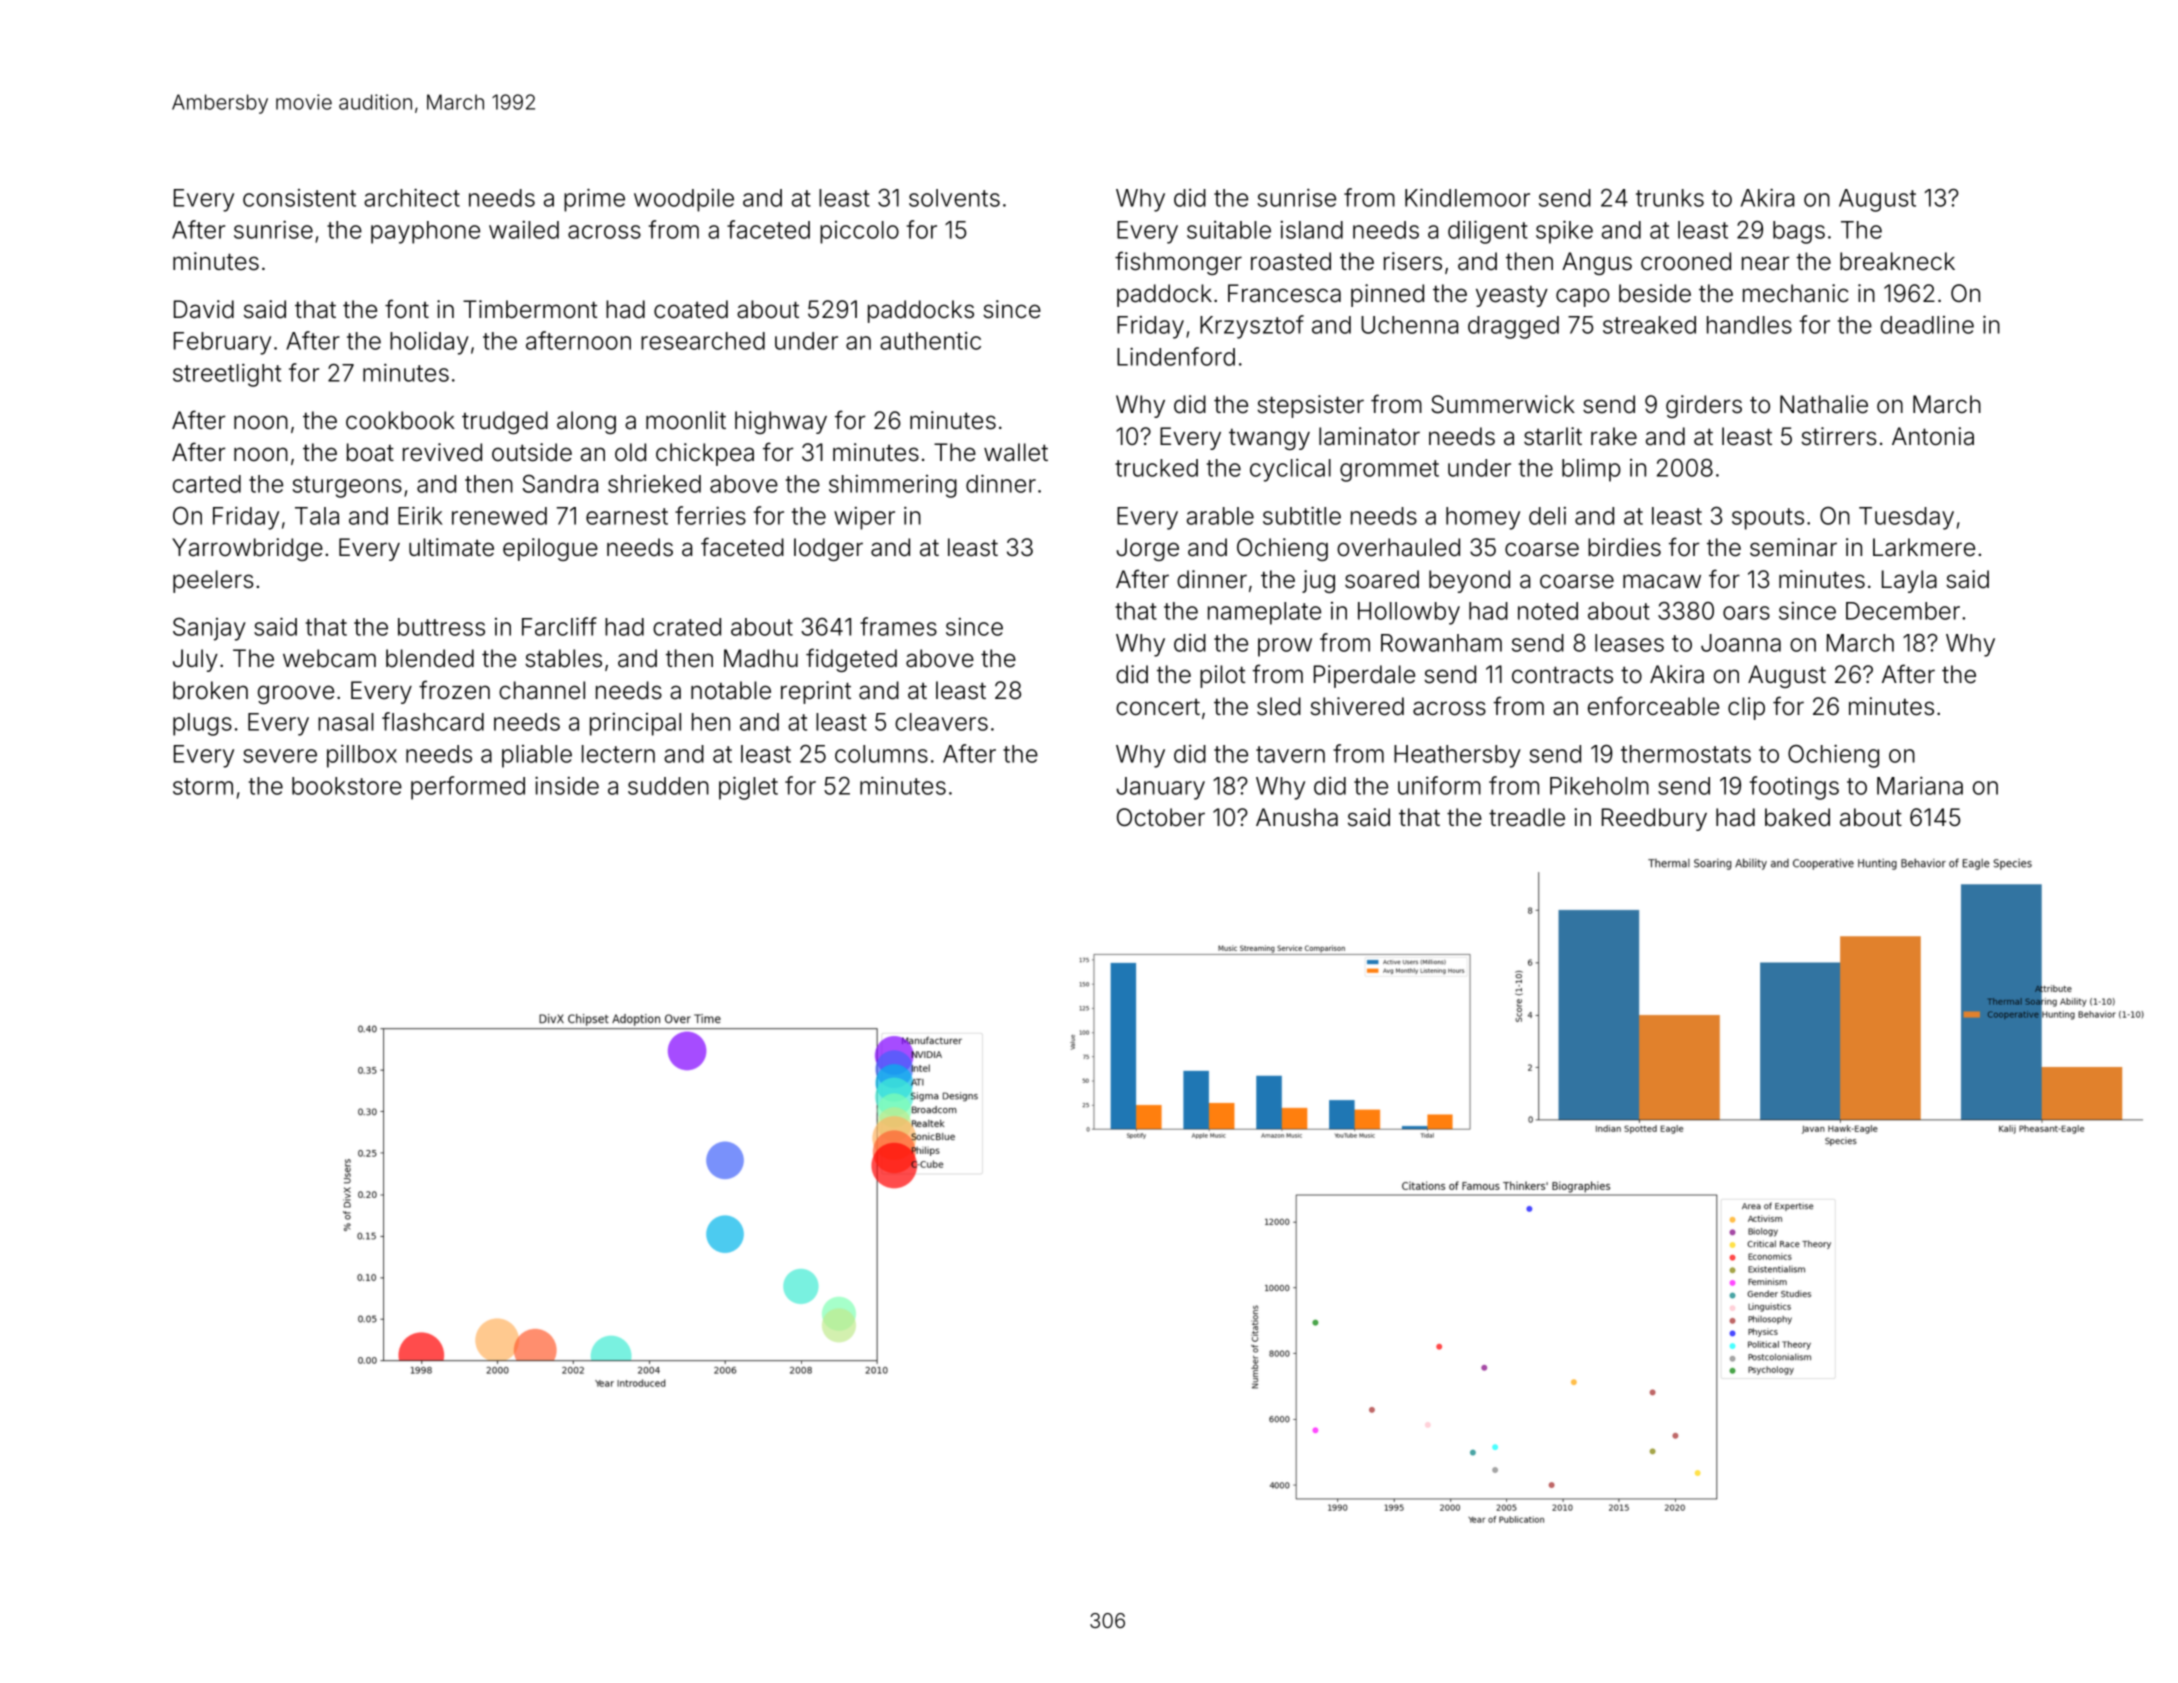 The height and width of the image is (1683, 2178). What do you see at coordinates (207, 484) in the image?
I see `carted` at bounding box center [207, 484].
